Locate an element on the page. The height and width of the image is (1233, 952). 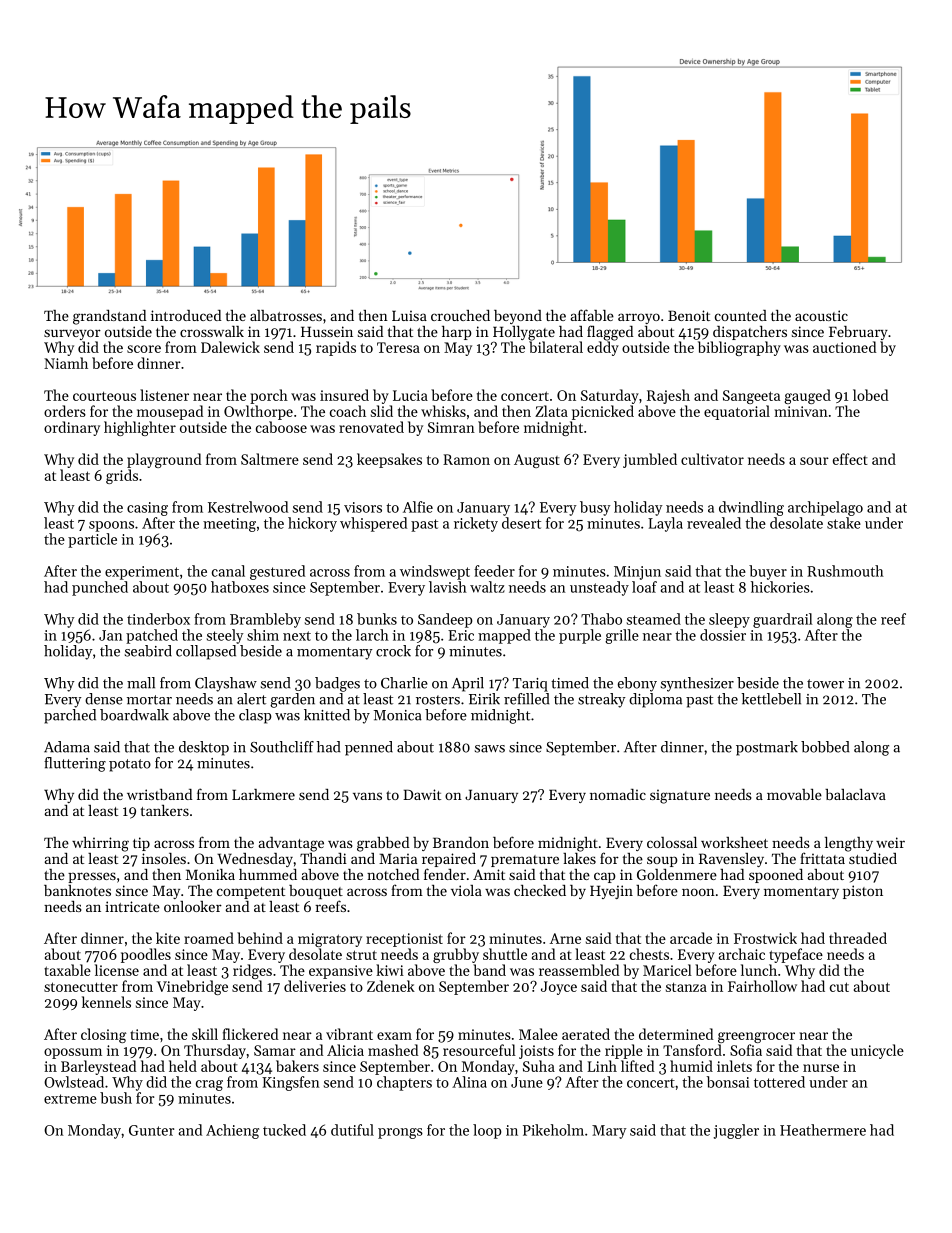
windswept is located at coordinates (435, 572).
